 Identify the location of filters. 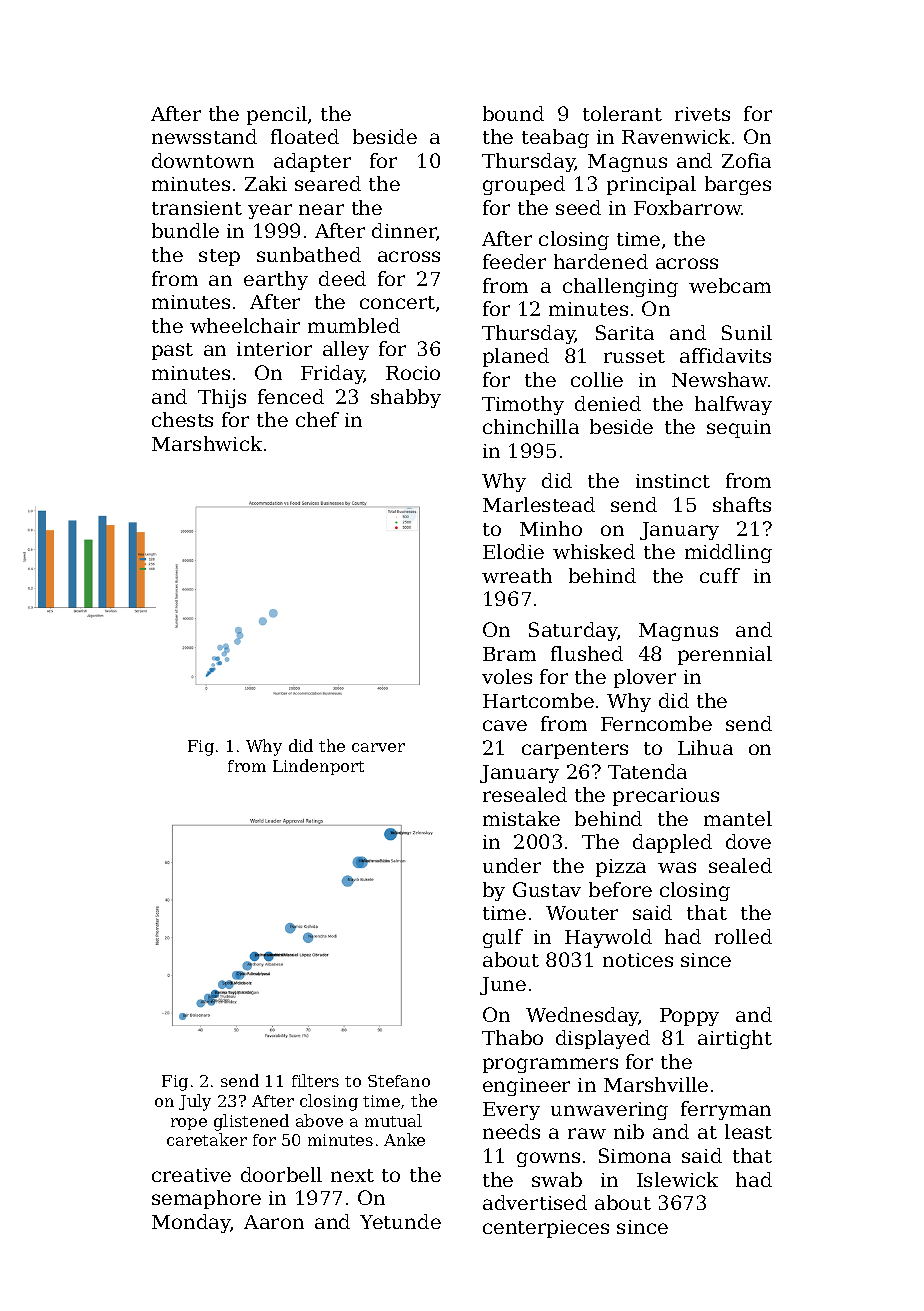
(315, 1080).
